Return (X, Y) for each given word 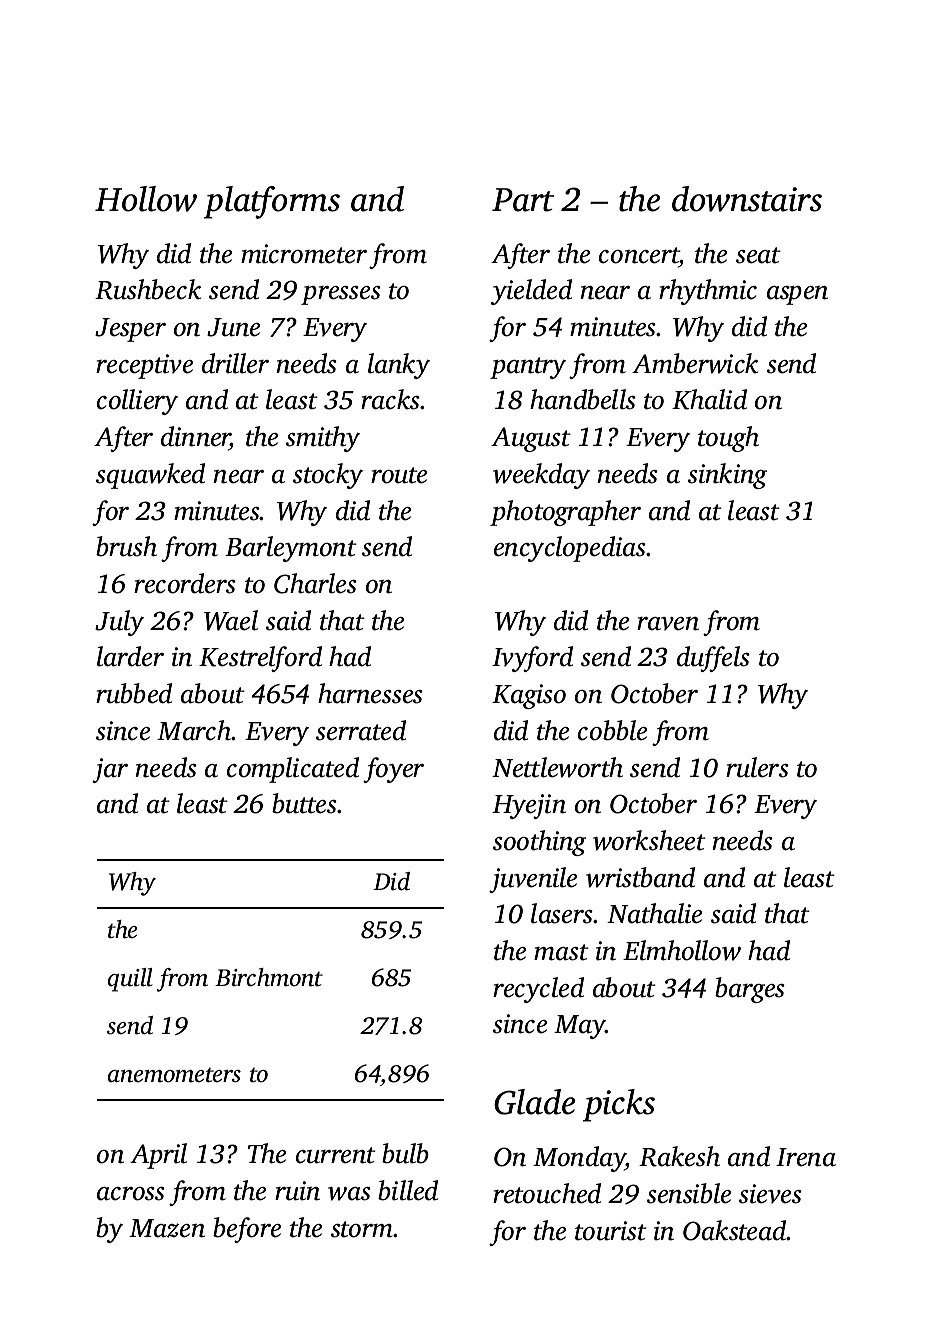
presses (341, 295)
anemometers (174, 1075)
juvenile (533, 880)
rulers (757, 767)
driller (235, 363)
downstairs (747, 199)
